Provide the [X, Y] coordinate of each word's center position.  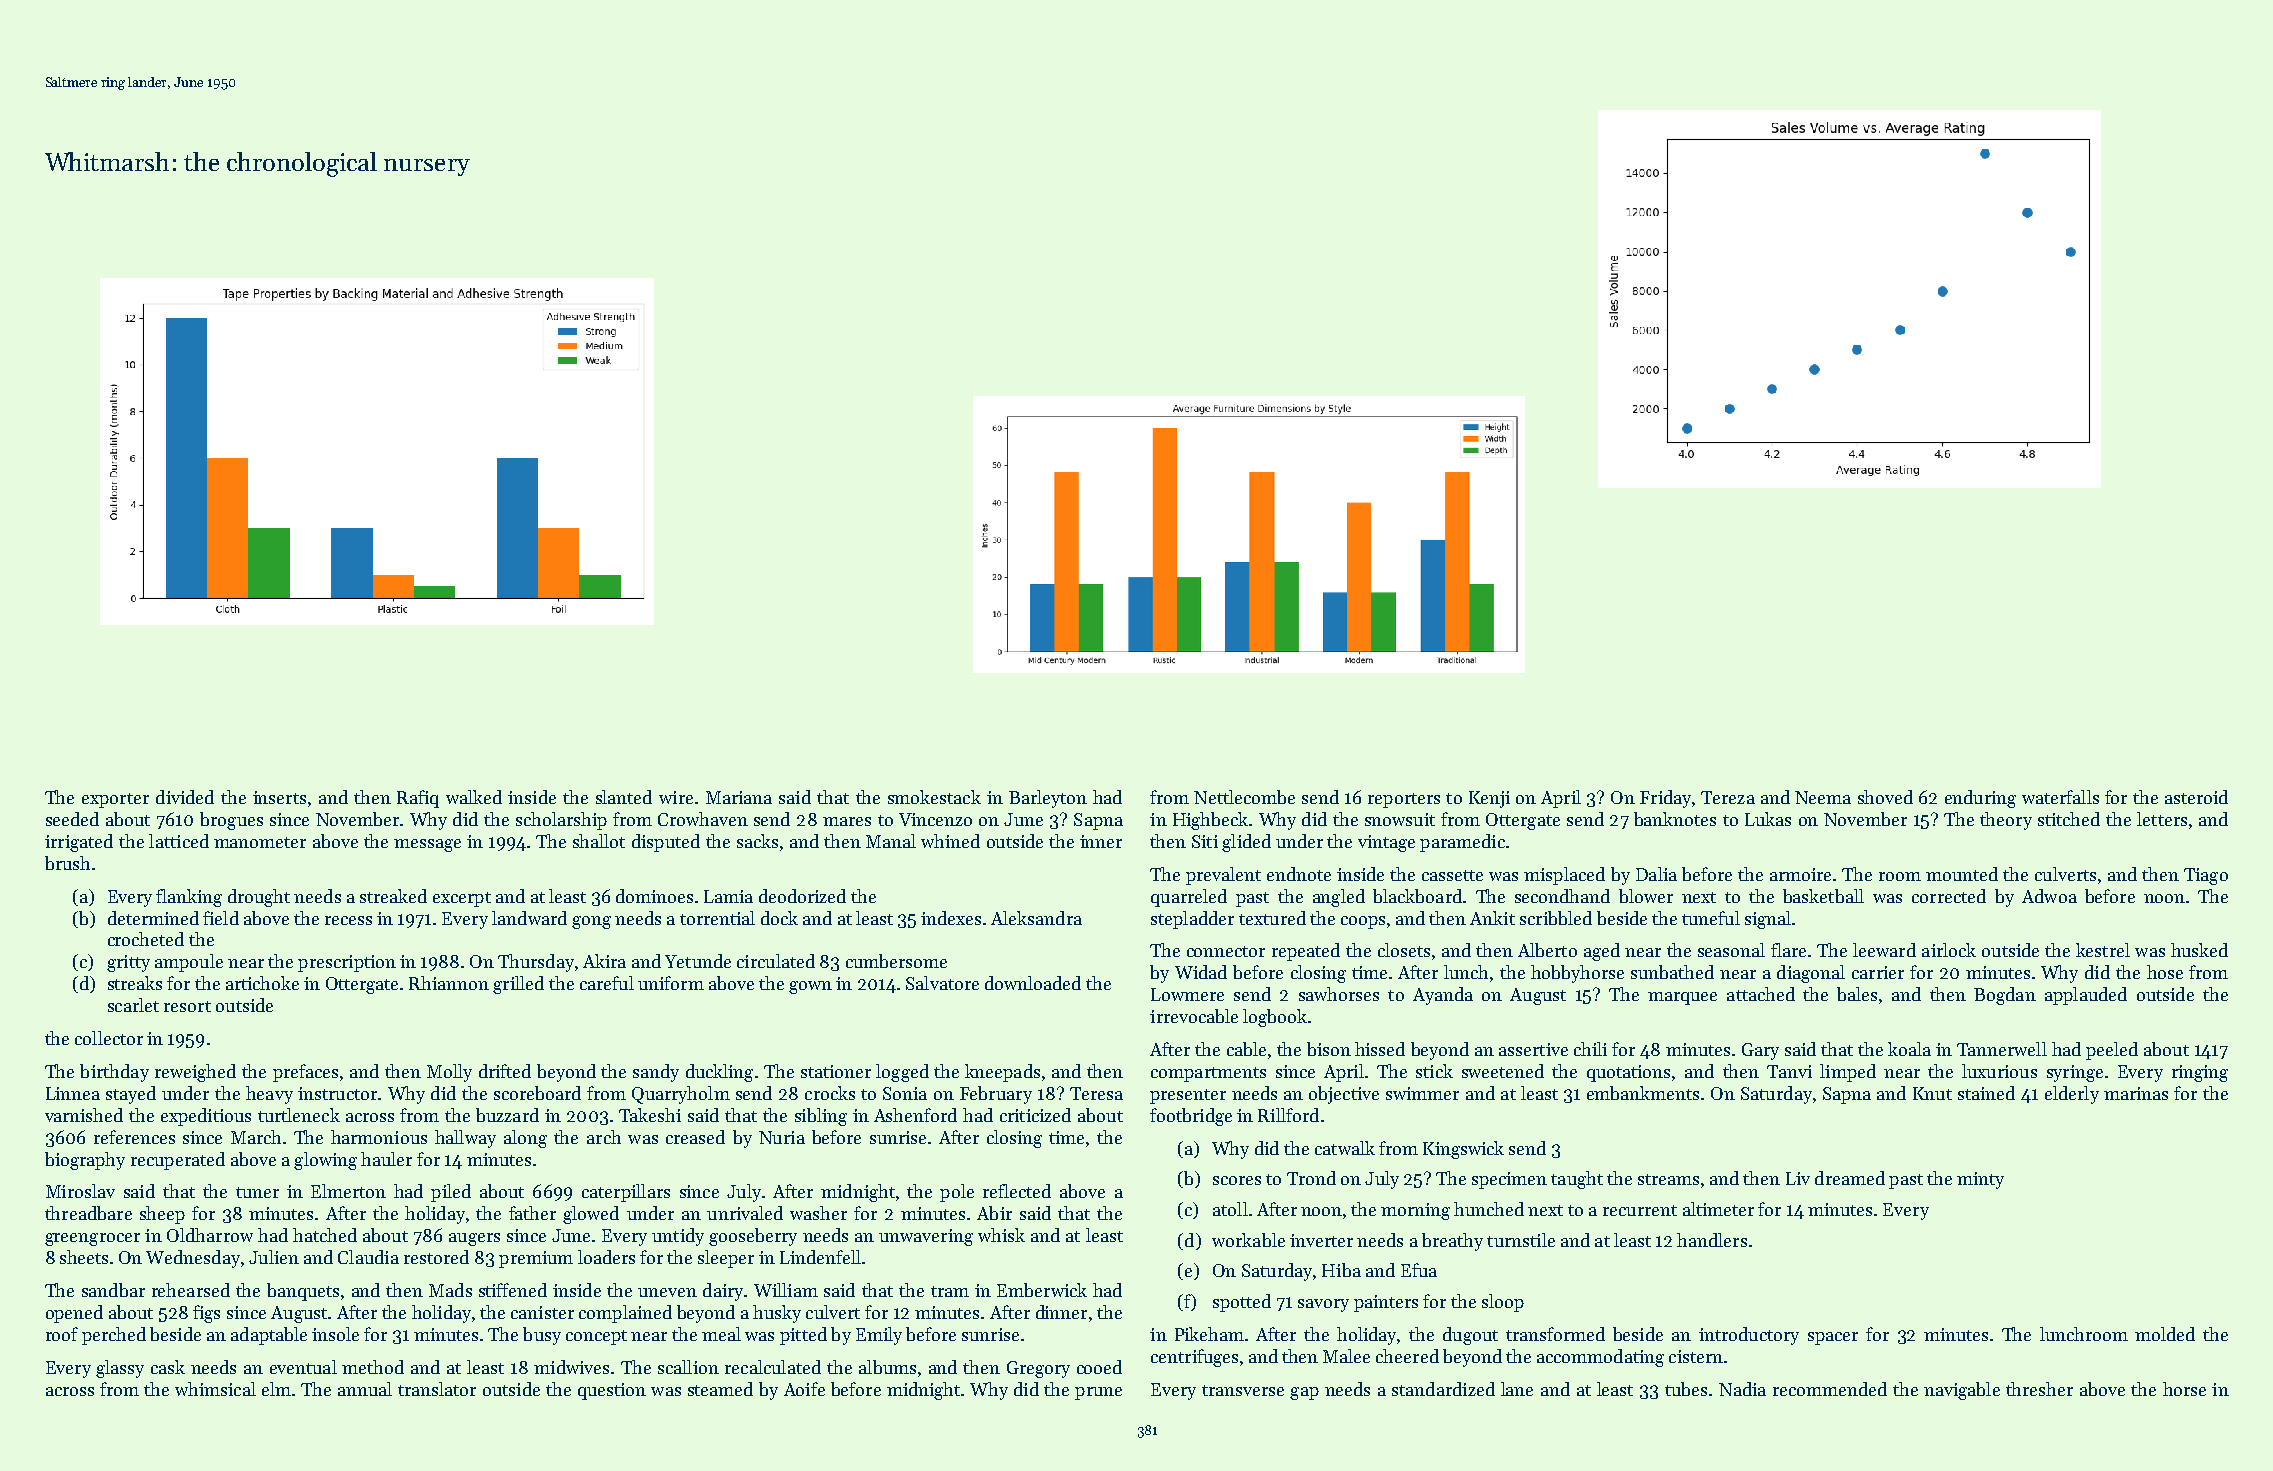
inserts [279, 797]
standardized [1443, 1389]
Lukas [1768, 819]
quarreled [1189, 898]
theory [2006, 821]
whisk [1001, 1235]
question [612, 1391]
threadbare [88, 1213]
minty [1980, 1180]
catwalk [1345, 1148]
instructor [337, 1093]
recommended [1830, 1389]
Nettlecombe [1244, 797]
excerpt [462, 899]
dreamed [1850, 1178]
